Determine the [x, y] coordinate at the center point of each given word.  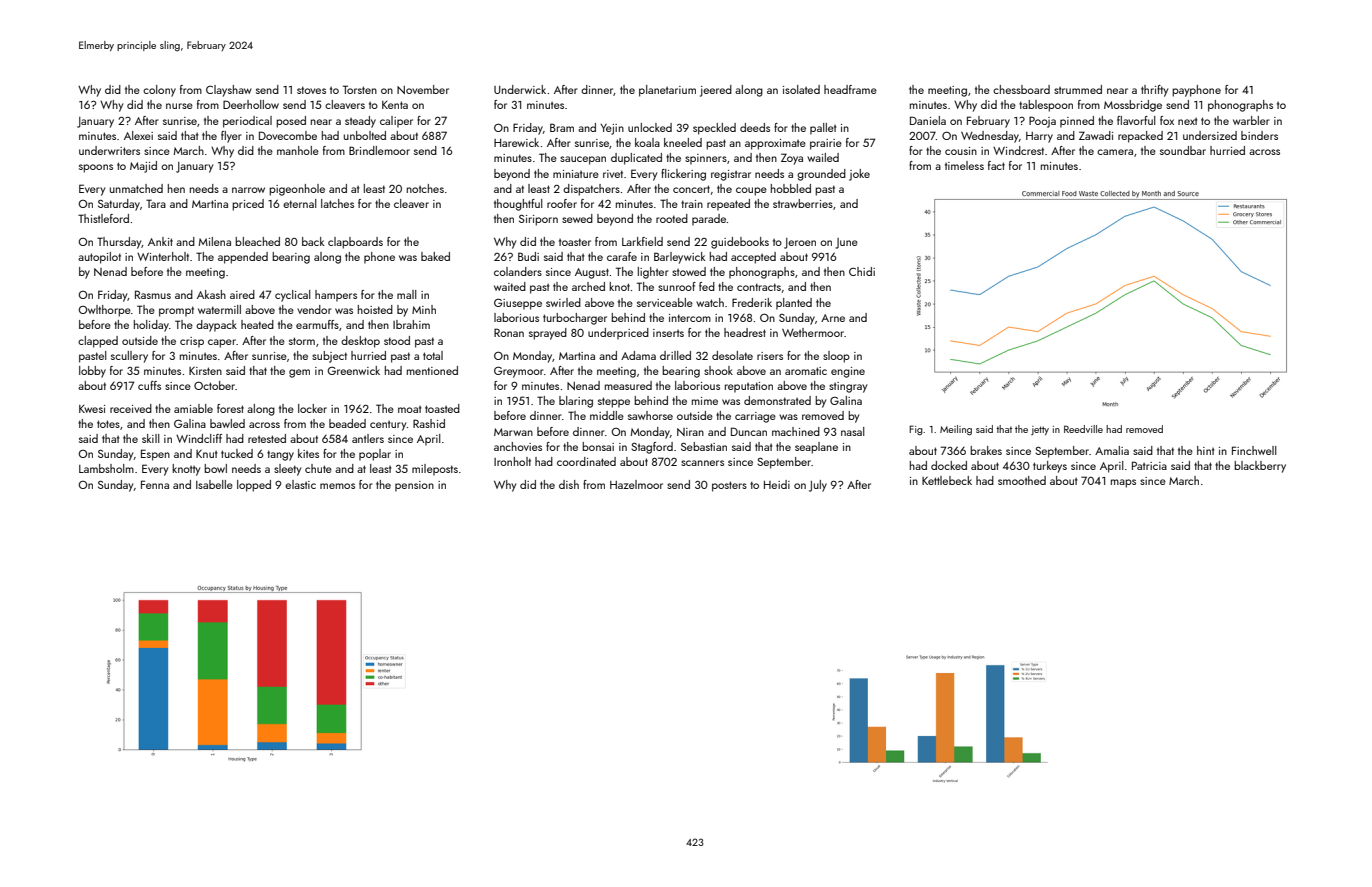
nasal [853, 431]
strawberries [803, 203]
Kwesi [92, 409]
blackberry [1260, 467]
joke [859, 175]
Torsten [360, 89]
